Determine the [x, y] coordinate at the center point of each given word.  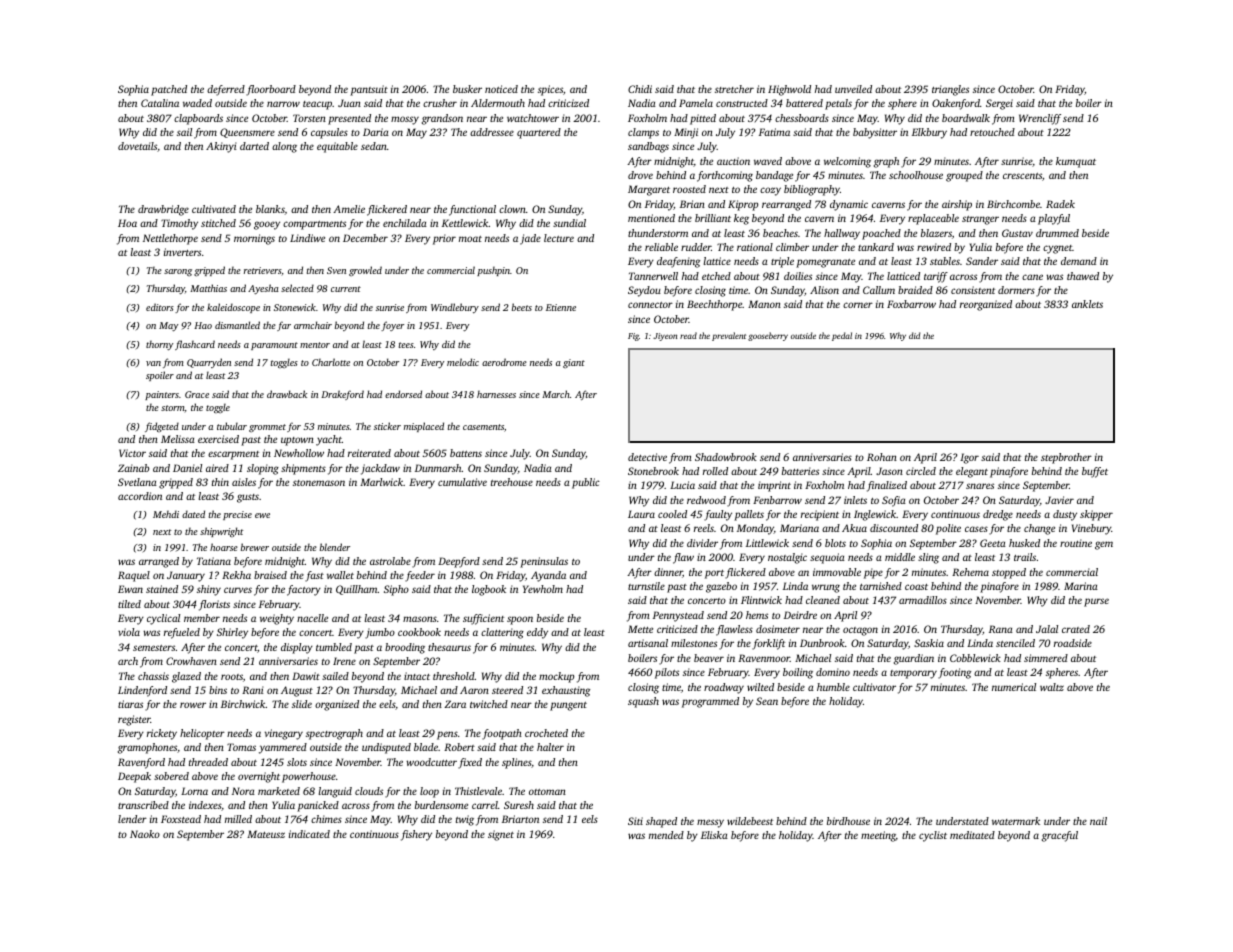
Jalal [1047, 629]
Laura [641, 514]
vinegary [284, 734]
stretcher [734, 89]
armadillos [923, 600]
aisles [244, 482]
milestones [694, 643]
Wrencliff [1040, 119]
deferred [226, 90]
